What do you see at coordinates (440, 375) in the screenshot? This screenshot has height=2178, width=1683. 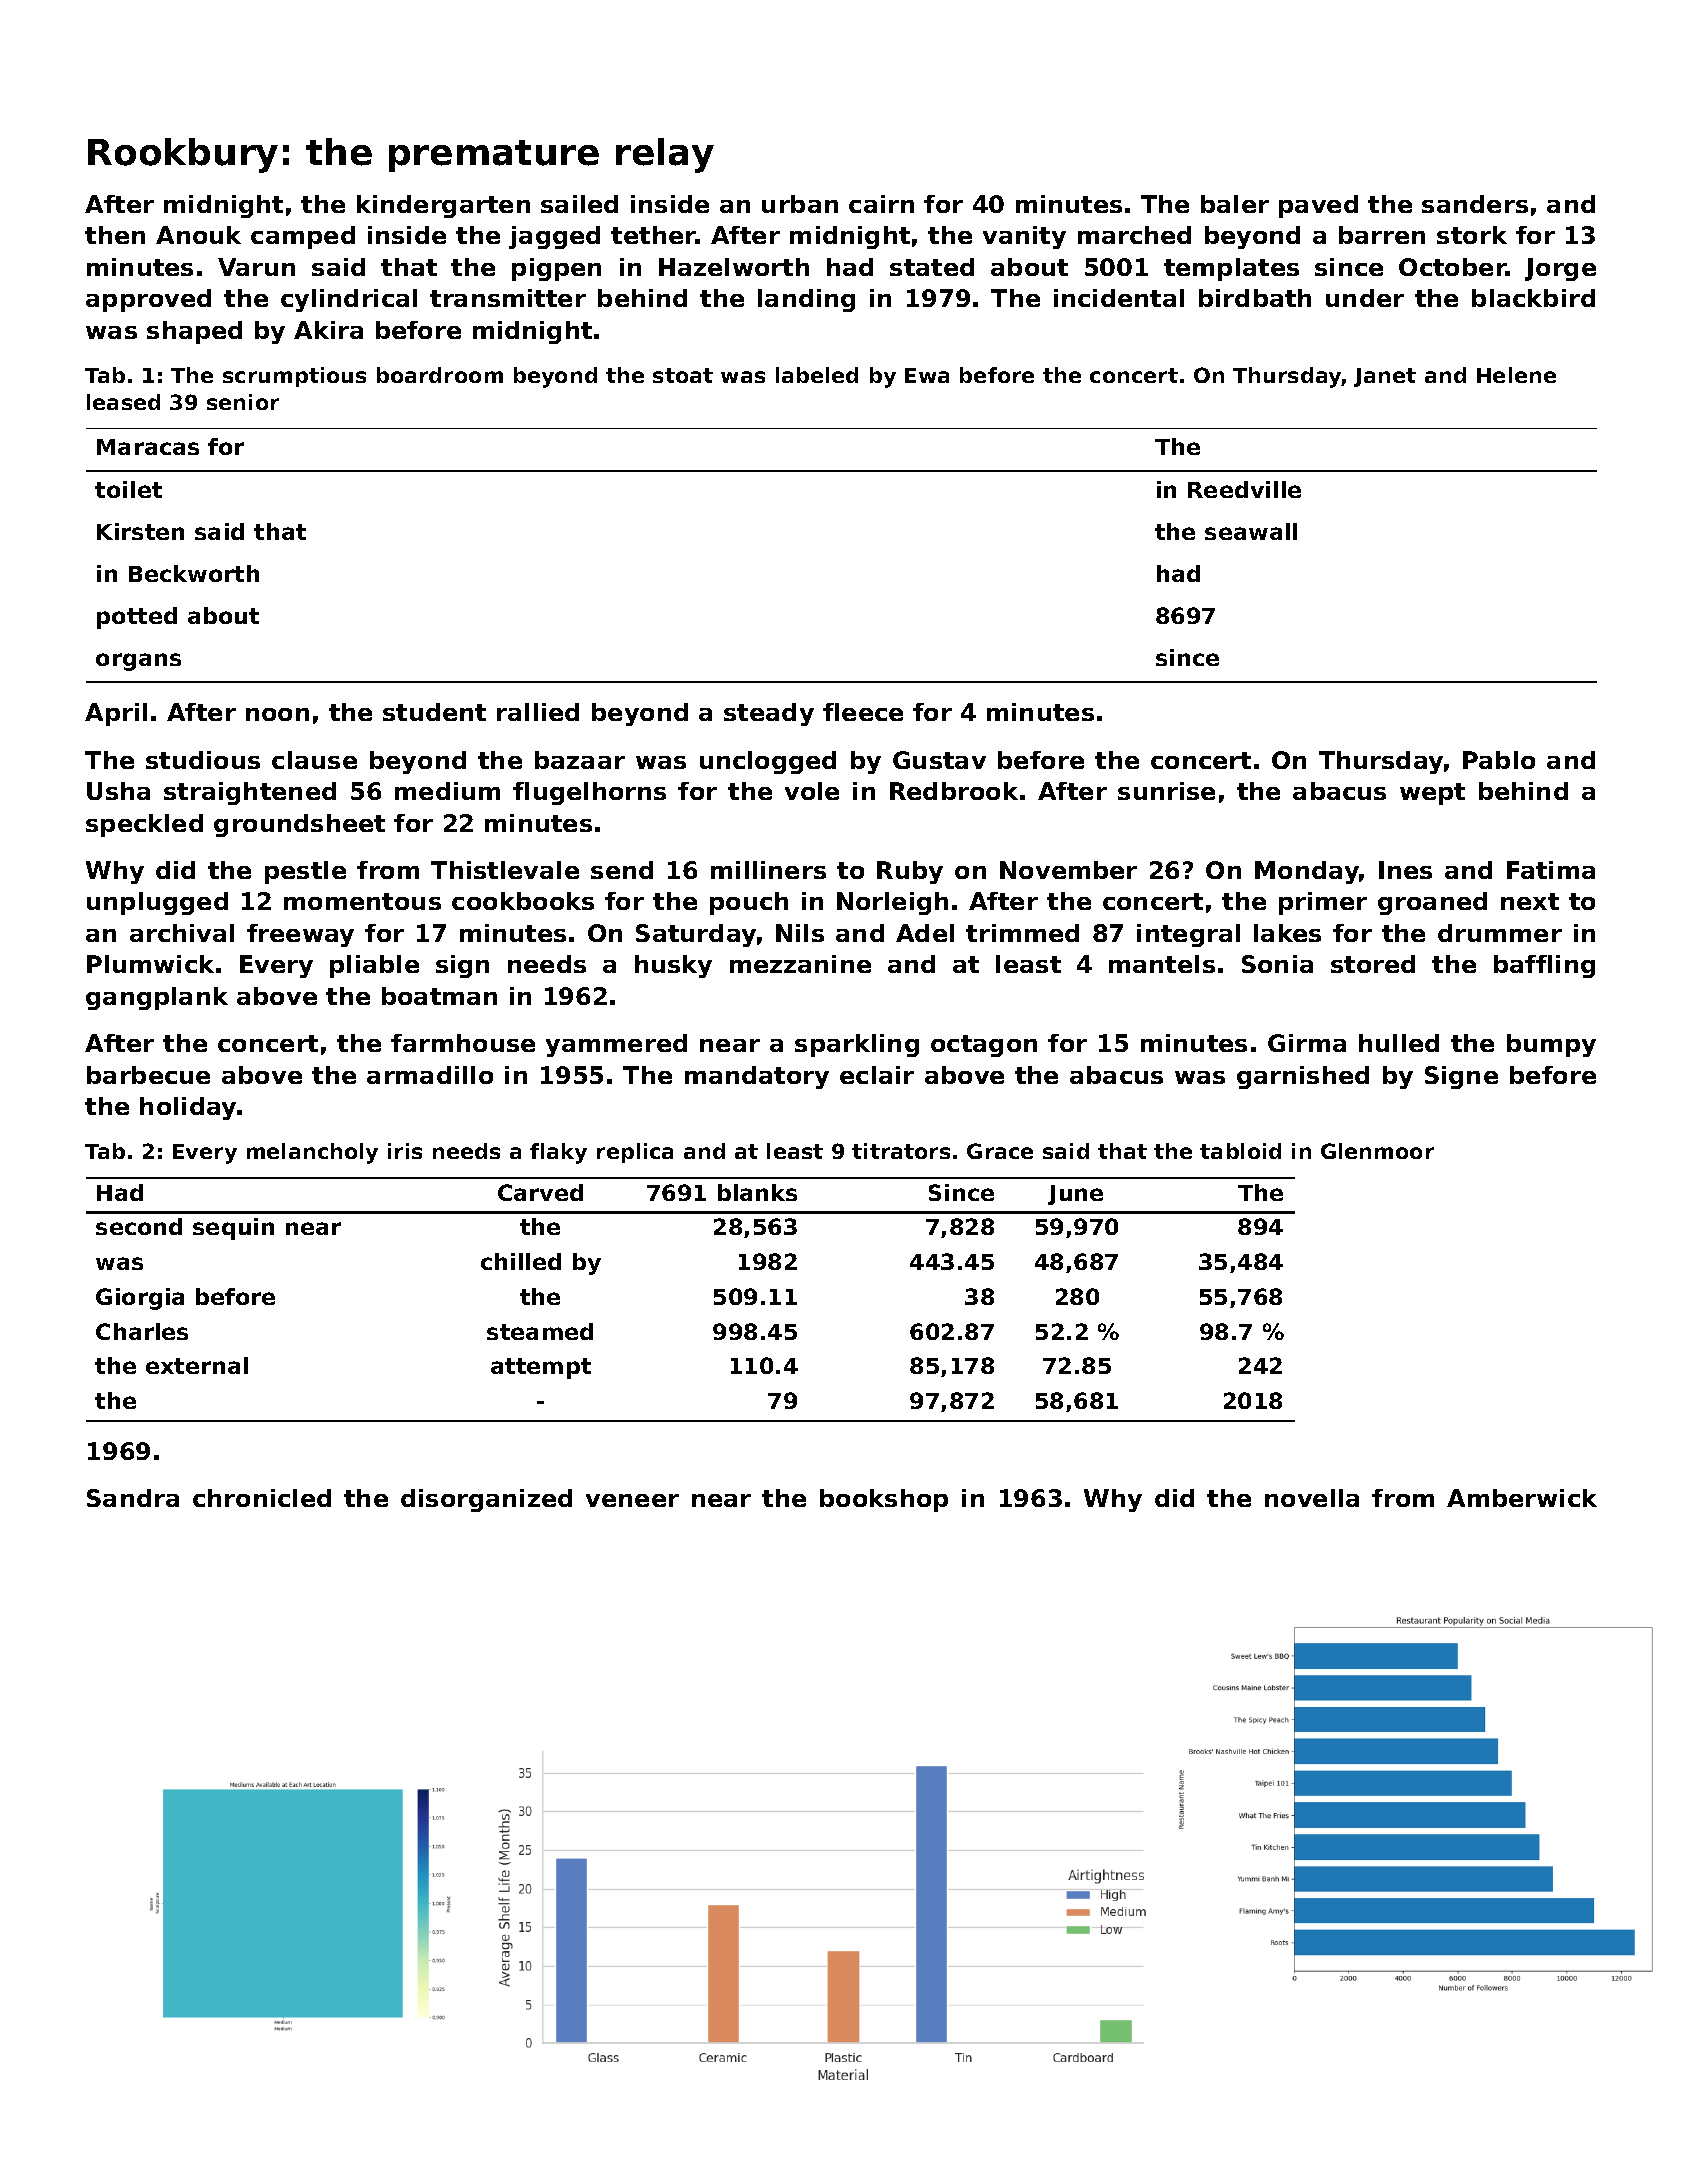 I see `boardroom` at bounding box center [440, 375].
